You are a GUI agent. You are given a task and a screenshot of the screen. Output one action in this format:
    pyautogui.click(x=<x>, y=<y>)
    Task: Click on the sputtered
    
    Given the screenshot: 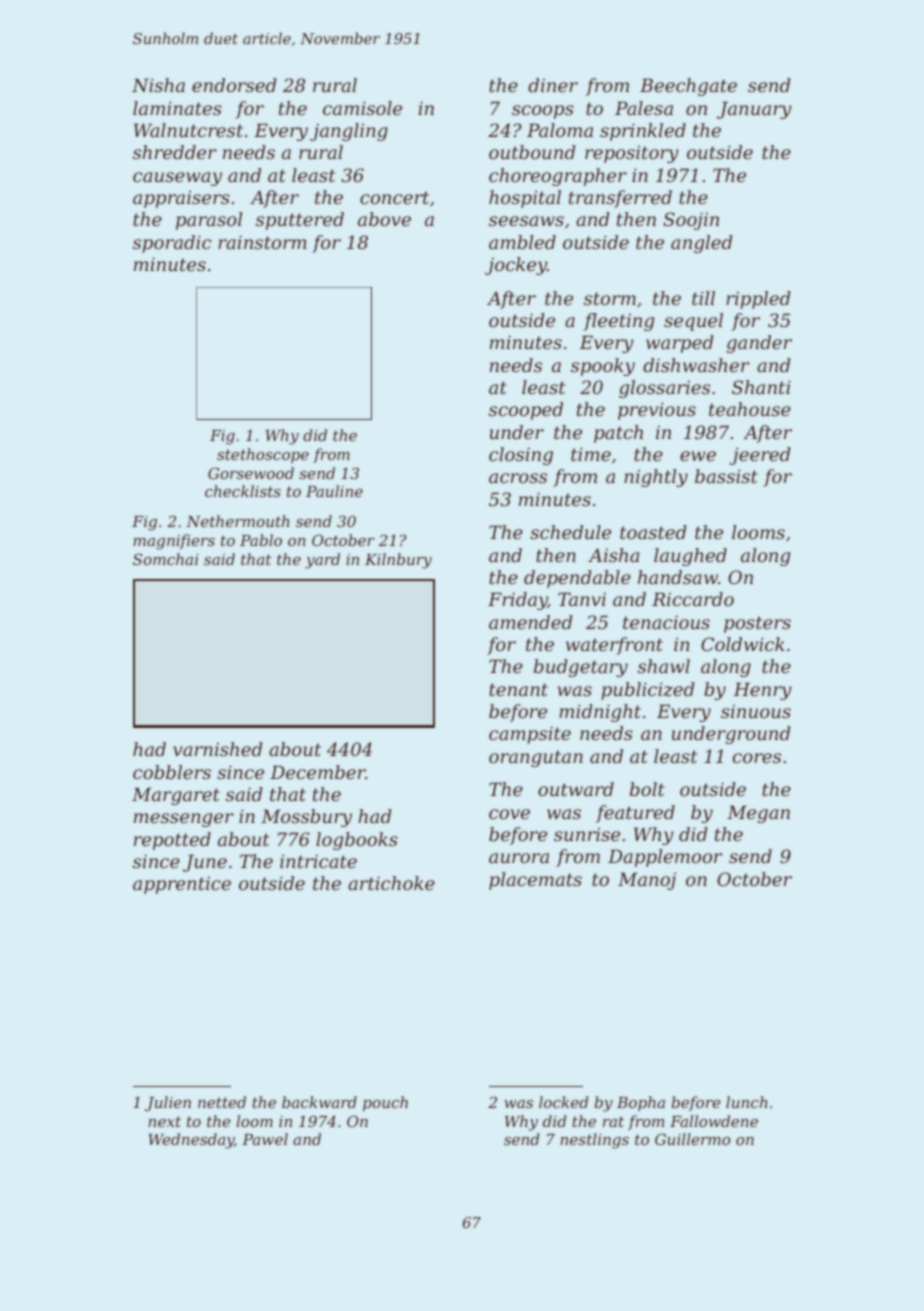 What is the action you would take?
    pyautogui.click(x=300, y=221)
